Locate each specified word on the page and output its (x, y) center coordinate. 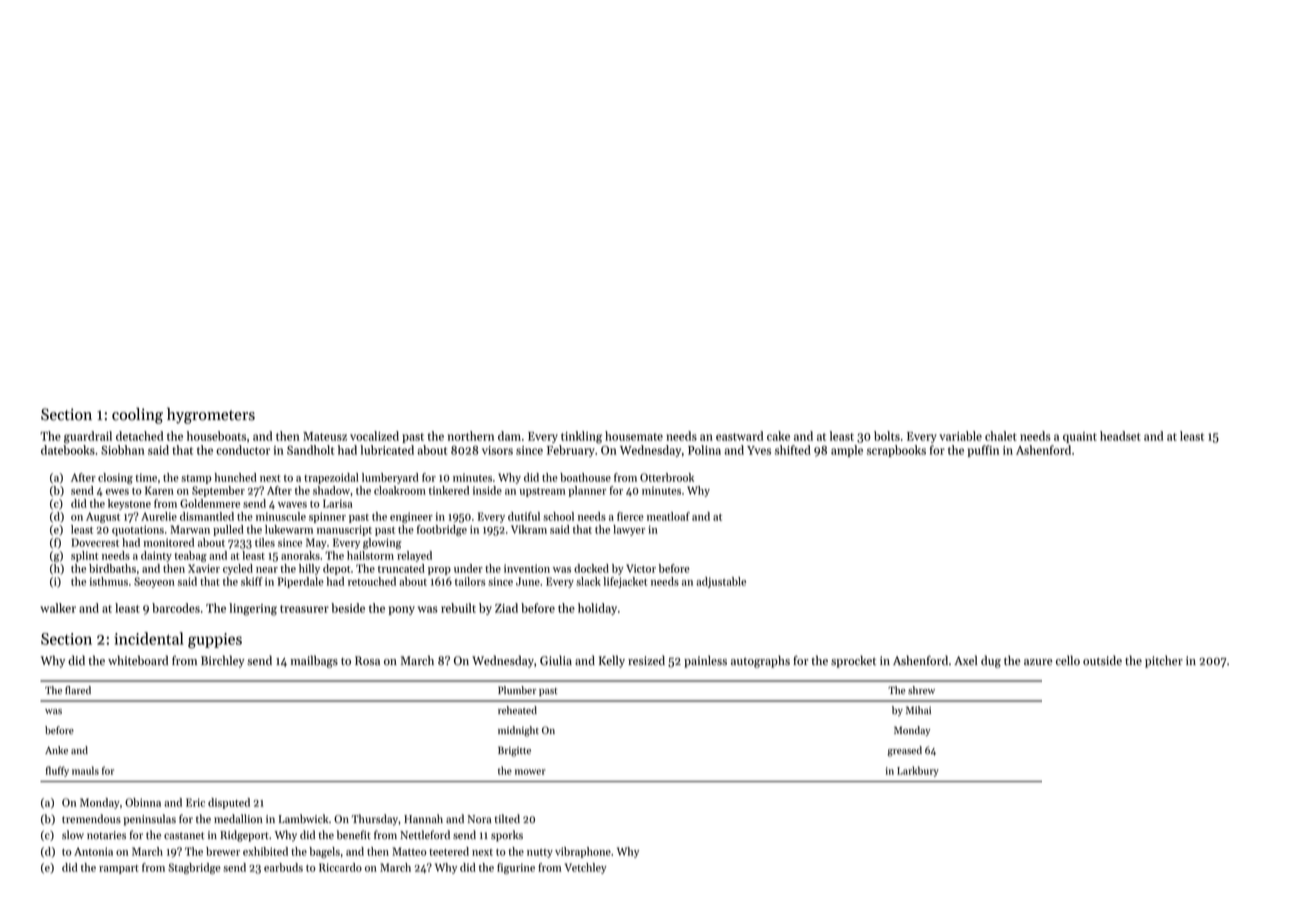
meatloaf (668, 516)
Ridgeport (244, 836)
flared (78, 690)
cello (1068, 660)
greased (905, 751)
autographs (760, 661)
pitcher (1164, 661)
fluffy (57, 771)
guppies (215, 641)
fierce (630, 516)
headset (1120, 436)
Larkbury (918, 771)
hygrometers (211, 415)
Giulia (556, 660)
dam (509, 436)
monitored (168, 542)
